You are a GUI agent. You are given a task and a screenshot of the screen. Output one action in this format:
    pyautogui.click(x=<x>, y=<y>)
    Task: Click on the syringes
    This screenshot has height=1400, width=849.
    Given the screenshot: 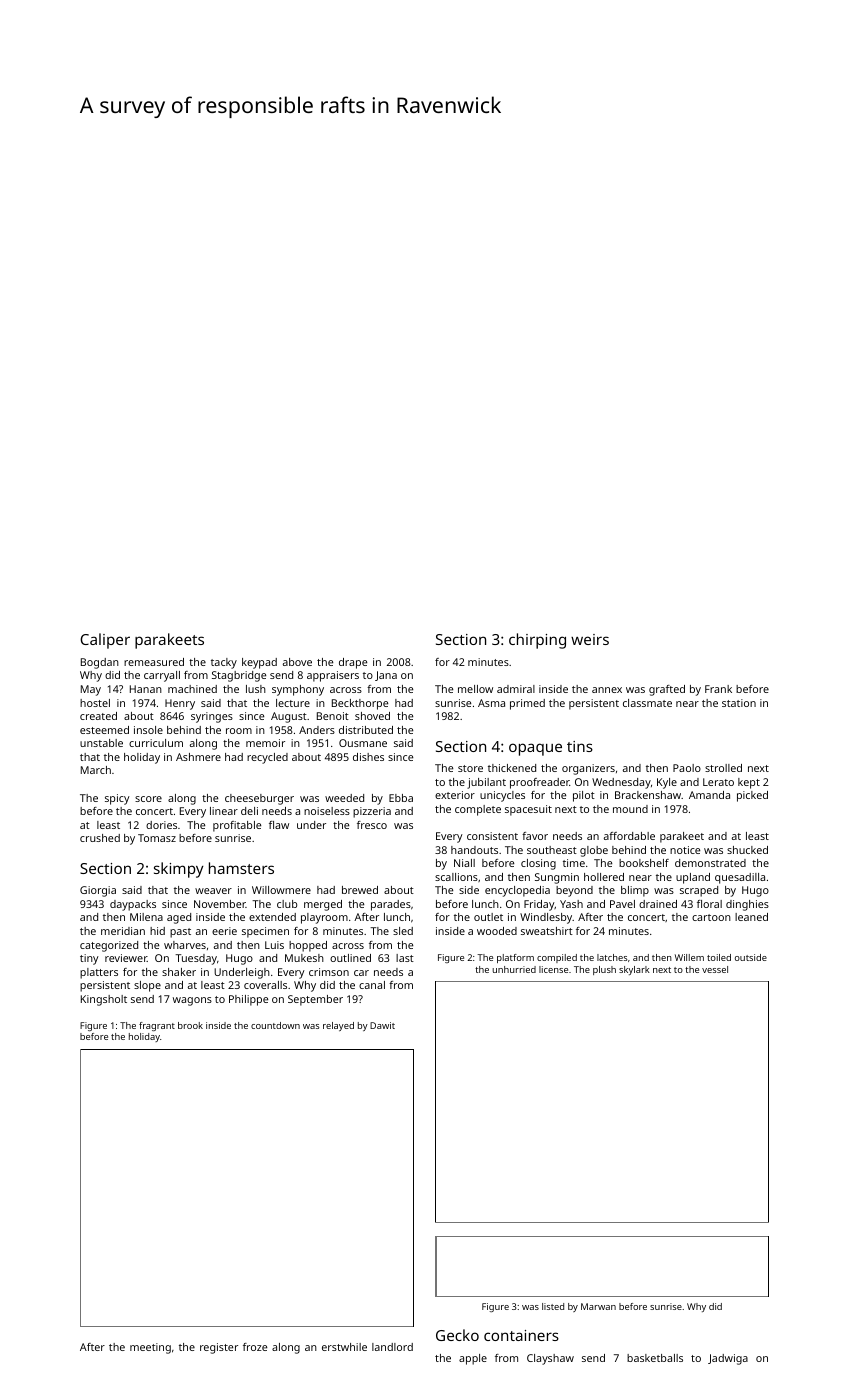 What is the action you would take?
    pyautogui.click(x=212, y=717)
